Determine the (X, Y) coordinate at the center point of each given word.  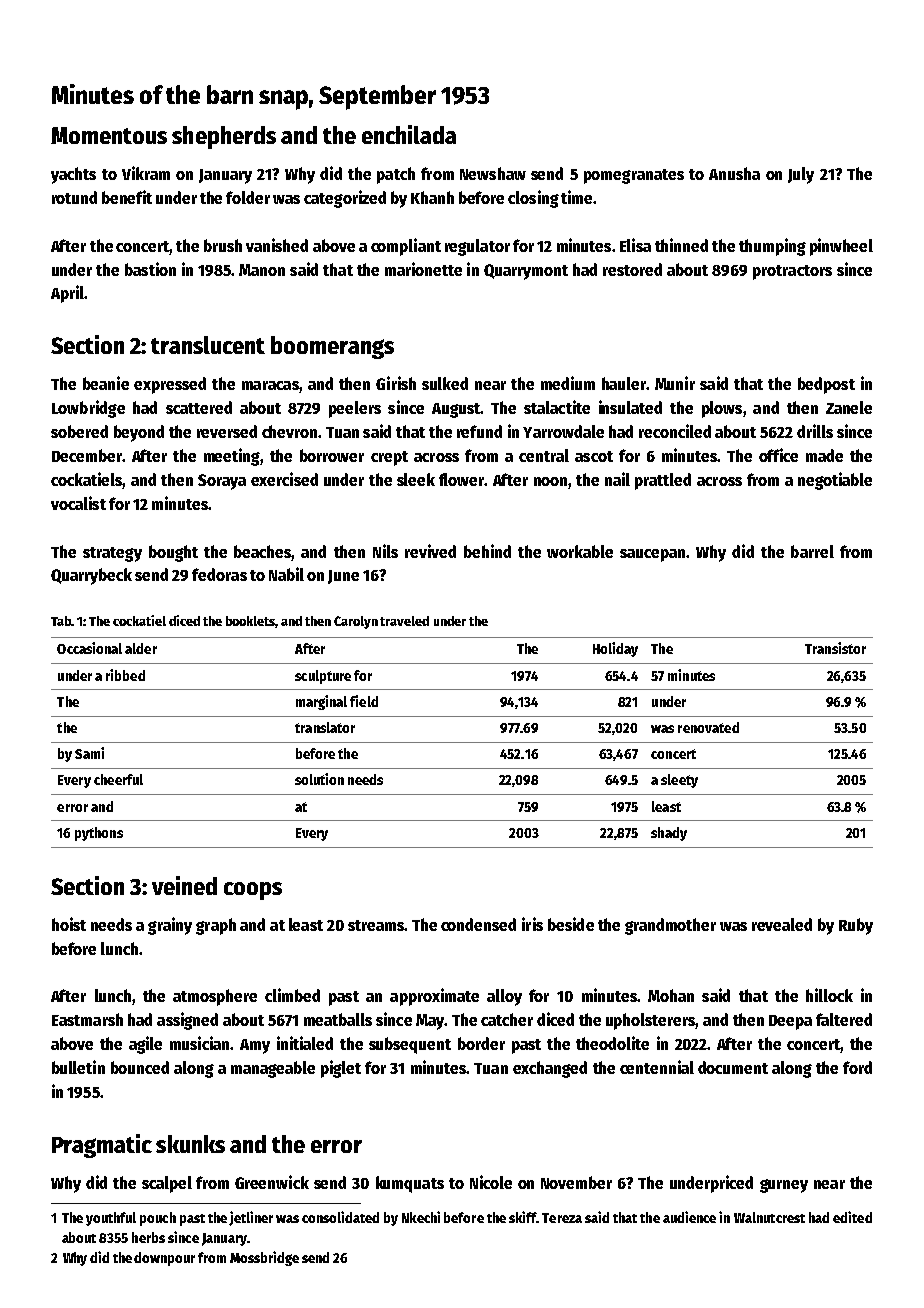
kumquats (410, 1184)
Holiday (615, 649)
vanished (277, 245)
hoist (69, 924)
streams (376, 925)
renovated (708, 727)
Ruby (856, 926)
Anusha (734, 173)
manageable (273, 1069)
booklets (251, 622)
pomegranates (634, 176)
